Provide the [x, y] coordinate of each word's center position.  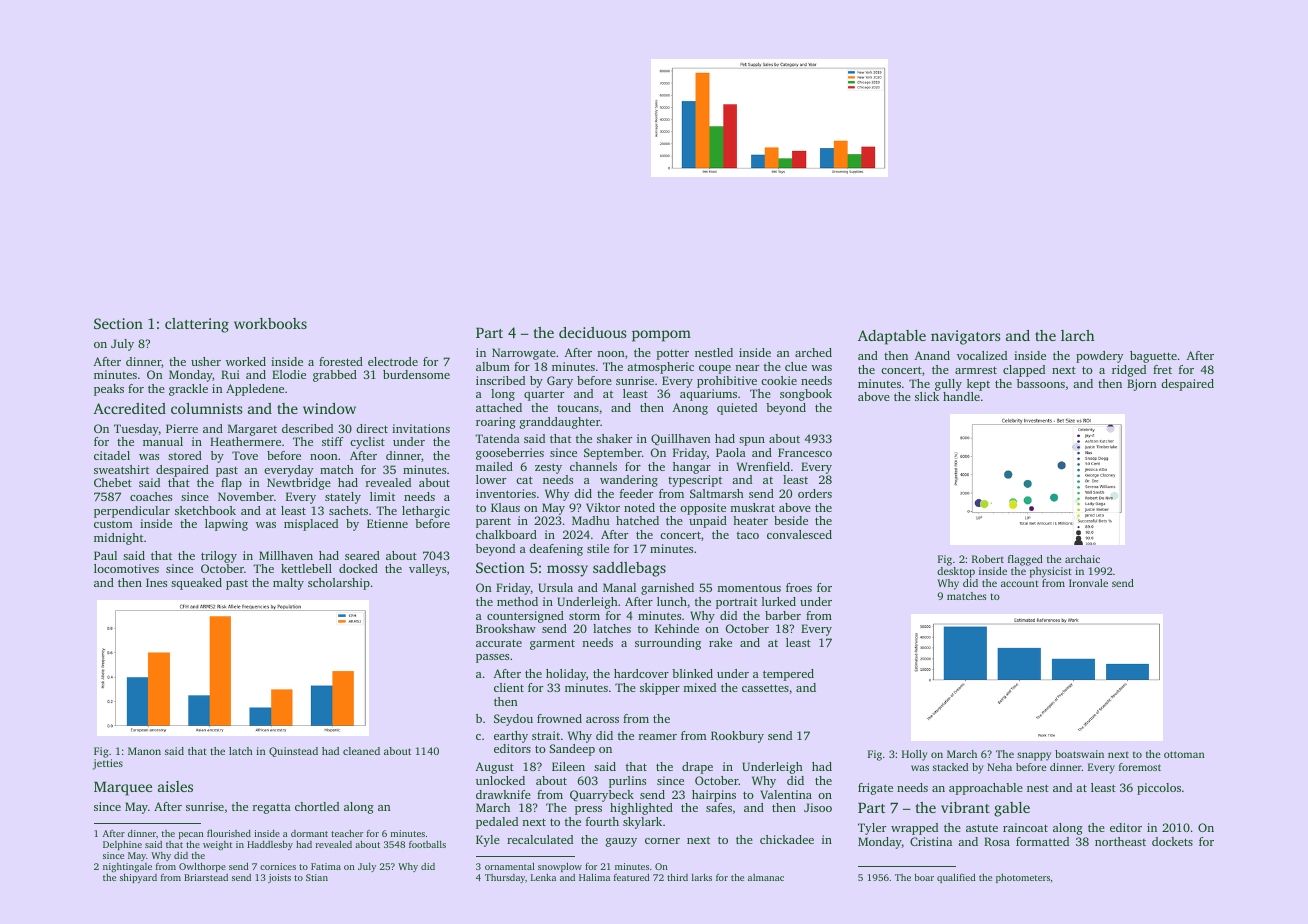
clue [796, 366]
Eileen [568, 766]
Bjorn [1142, 385]
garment [552, 644]
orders [815, 493]
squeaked [196, 584]
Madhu [591, 520]
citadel [112, 455]
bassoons [1041, 383]
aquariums [708, 395]
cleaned [361, 751]
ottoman [1184, 754]
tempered [788, 675]
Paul [105, 555]
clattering [197, 325]
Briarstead [206, 877]
